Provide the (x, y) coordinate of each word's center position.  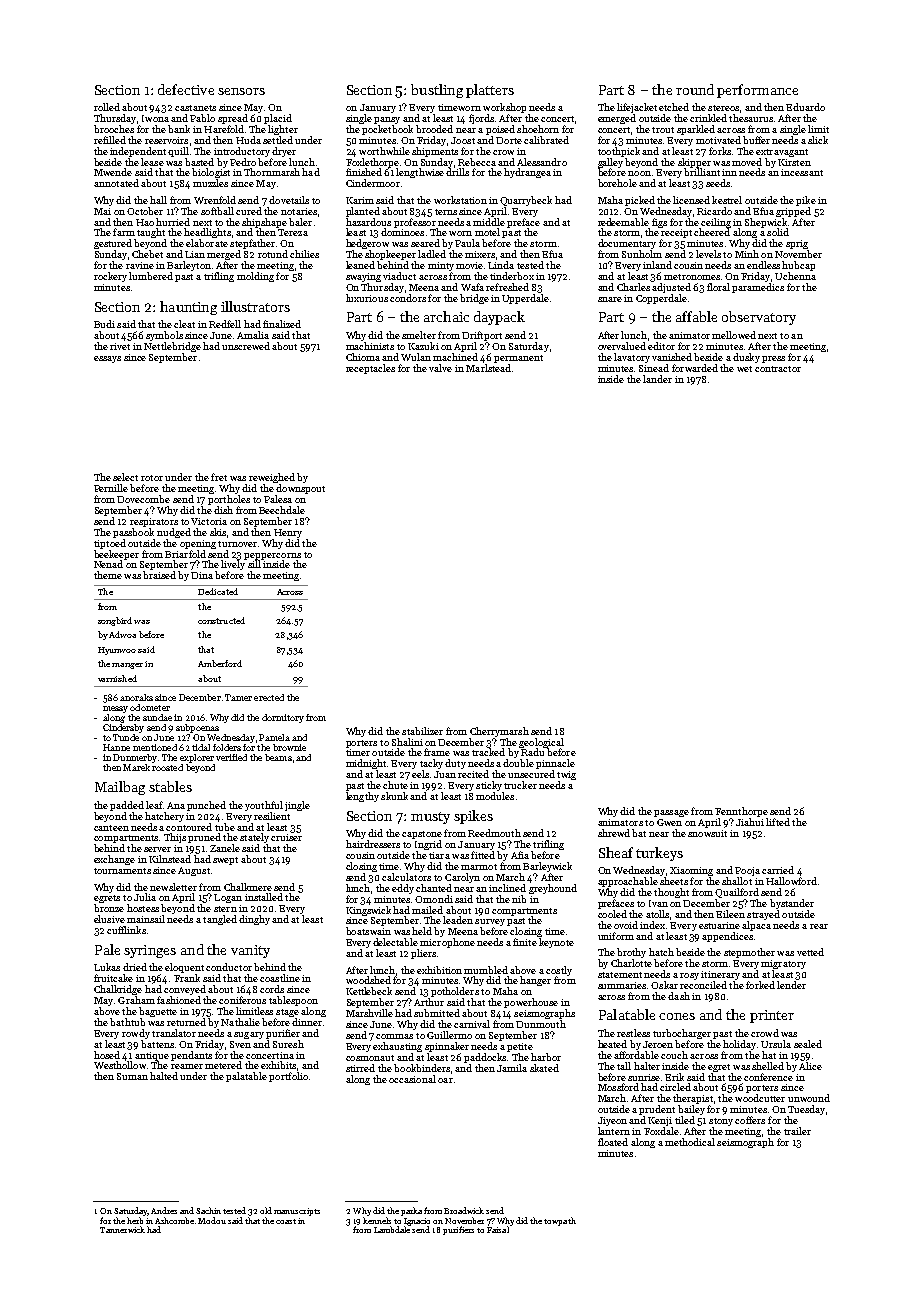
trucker (520, 785)
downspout (300, 489)
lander (657, 379)
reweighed (272, 478)
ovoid (626, 925)
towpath (560, 1221)
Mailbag (120, 788)
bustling (437, 91)
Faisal (498, 1229)
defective (186, 89)
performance (757, 91)
